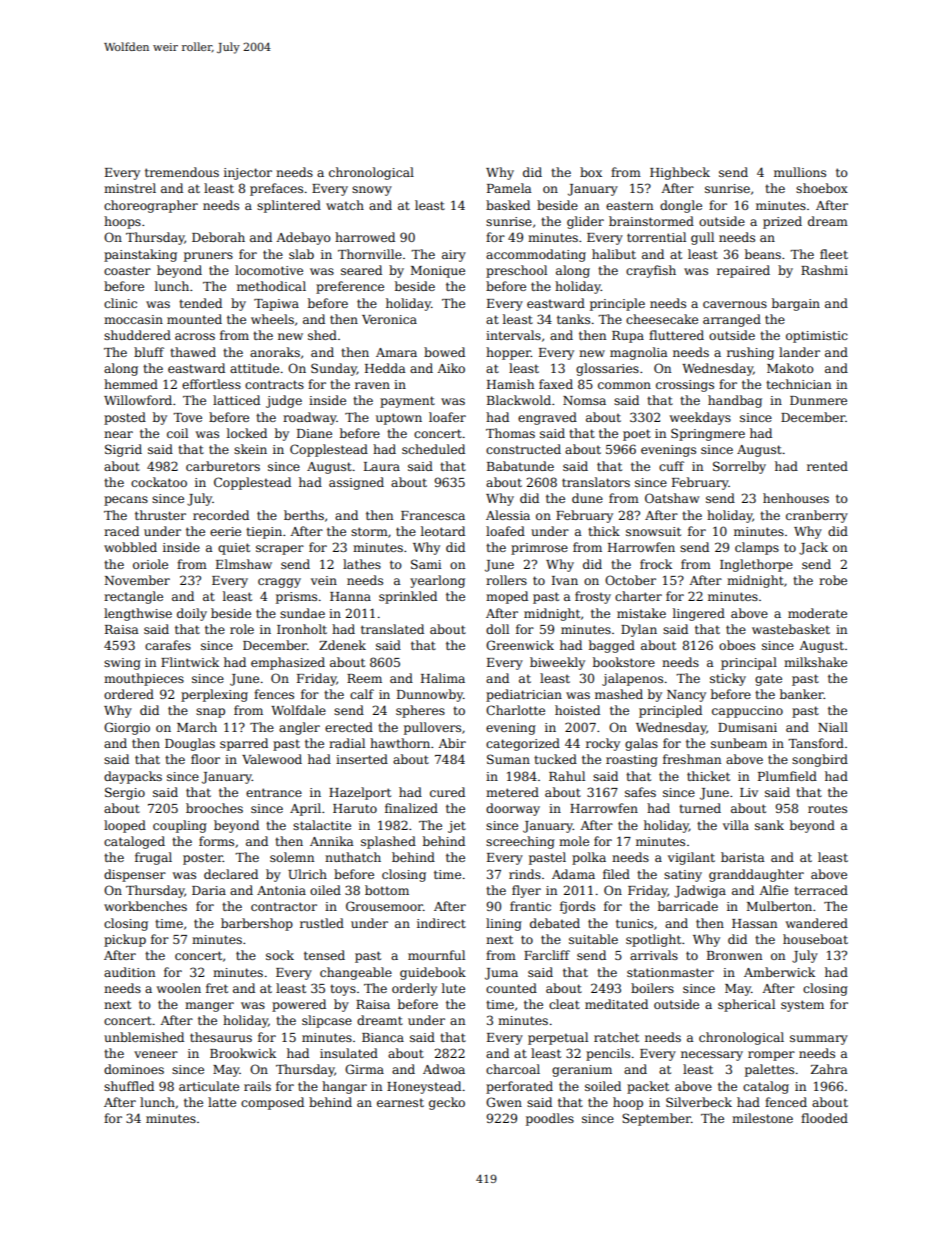  What do you see at coordinates (787, 776) in the document?
I see `Plumfield` at bounding box center [787, 776].
